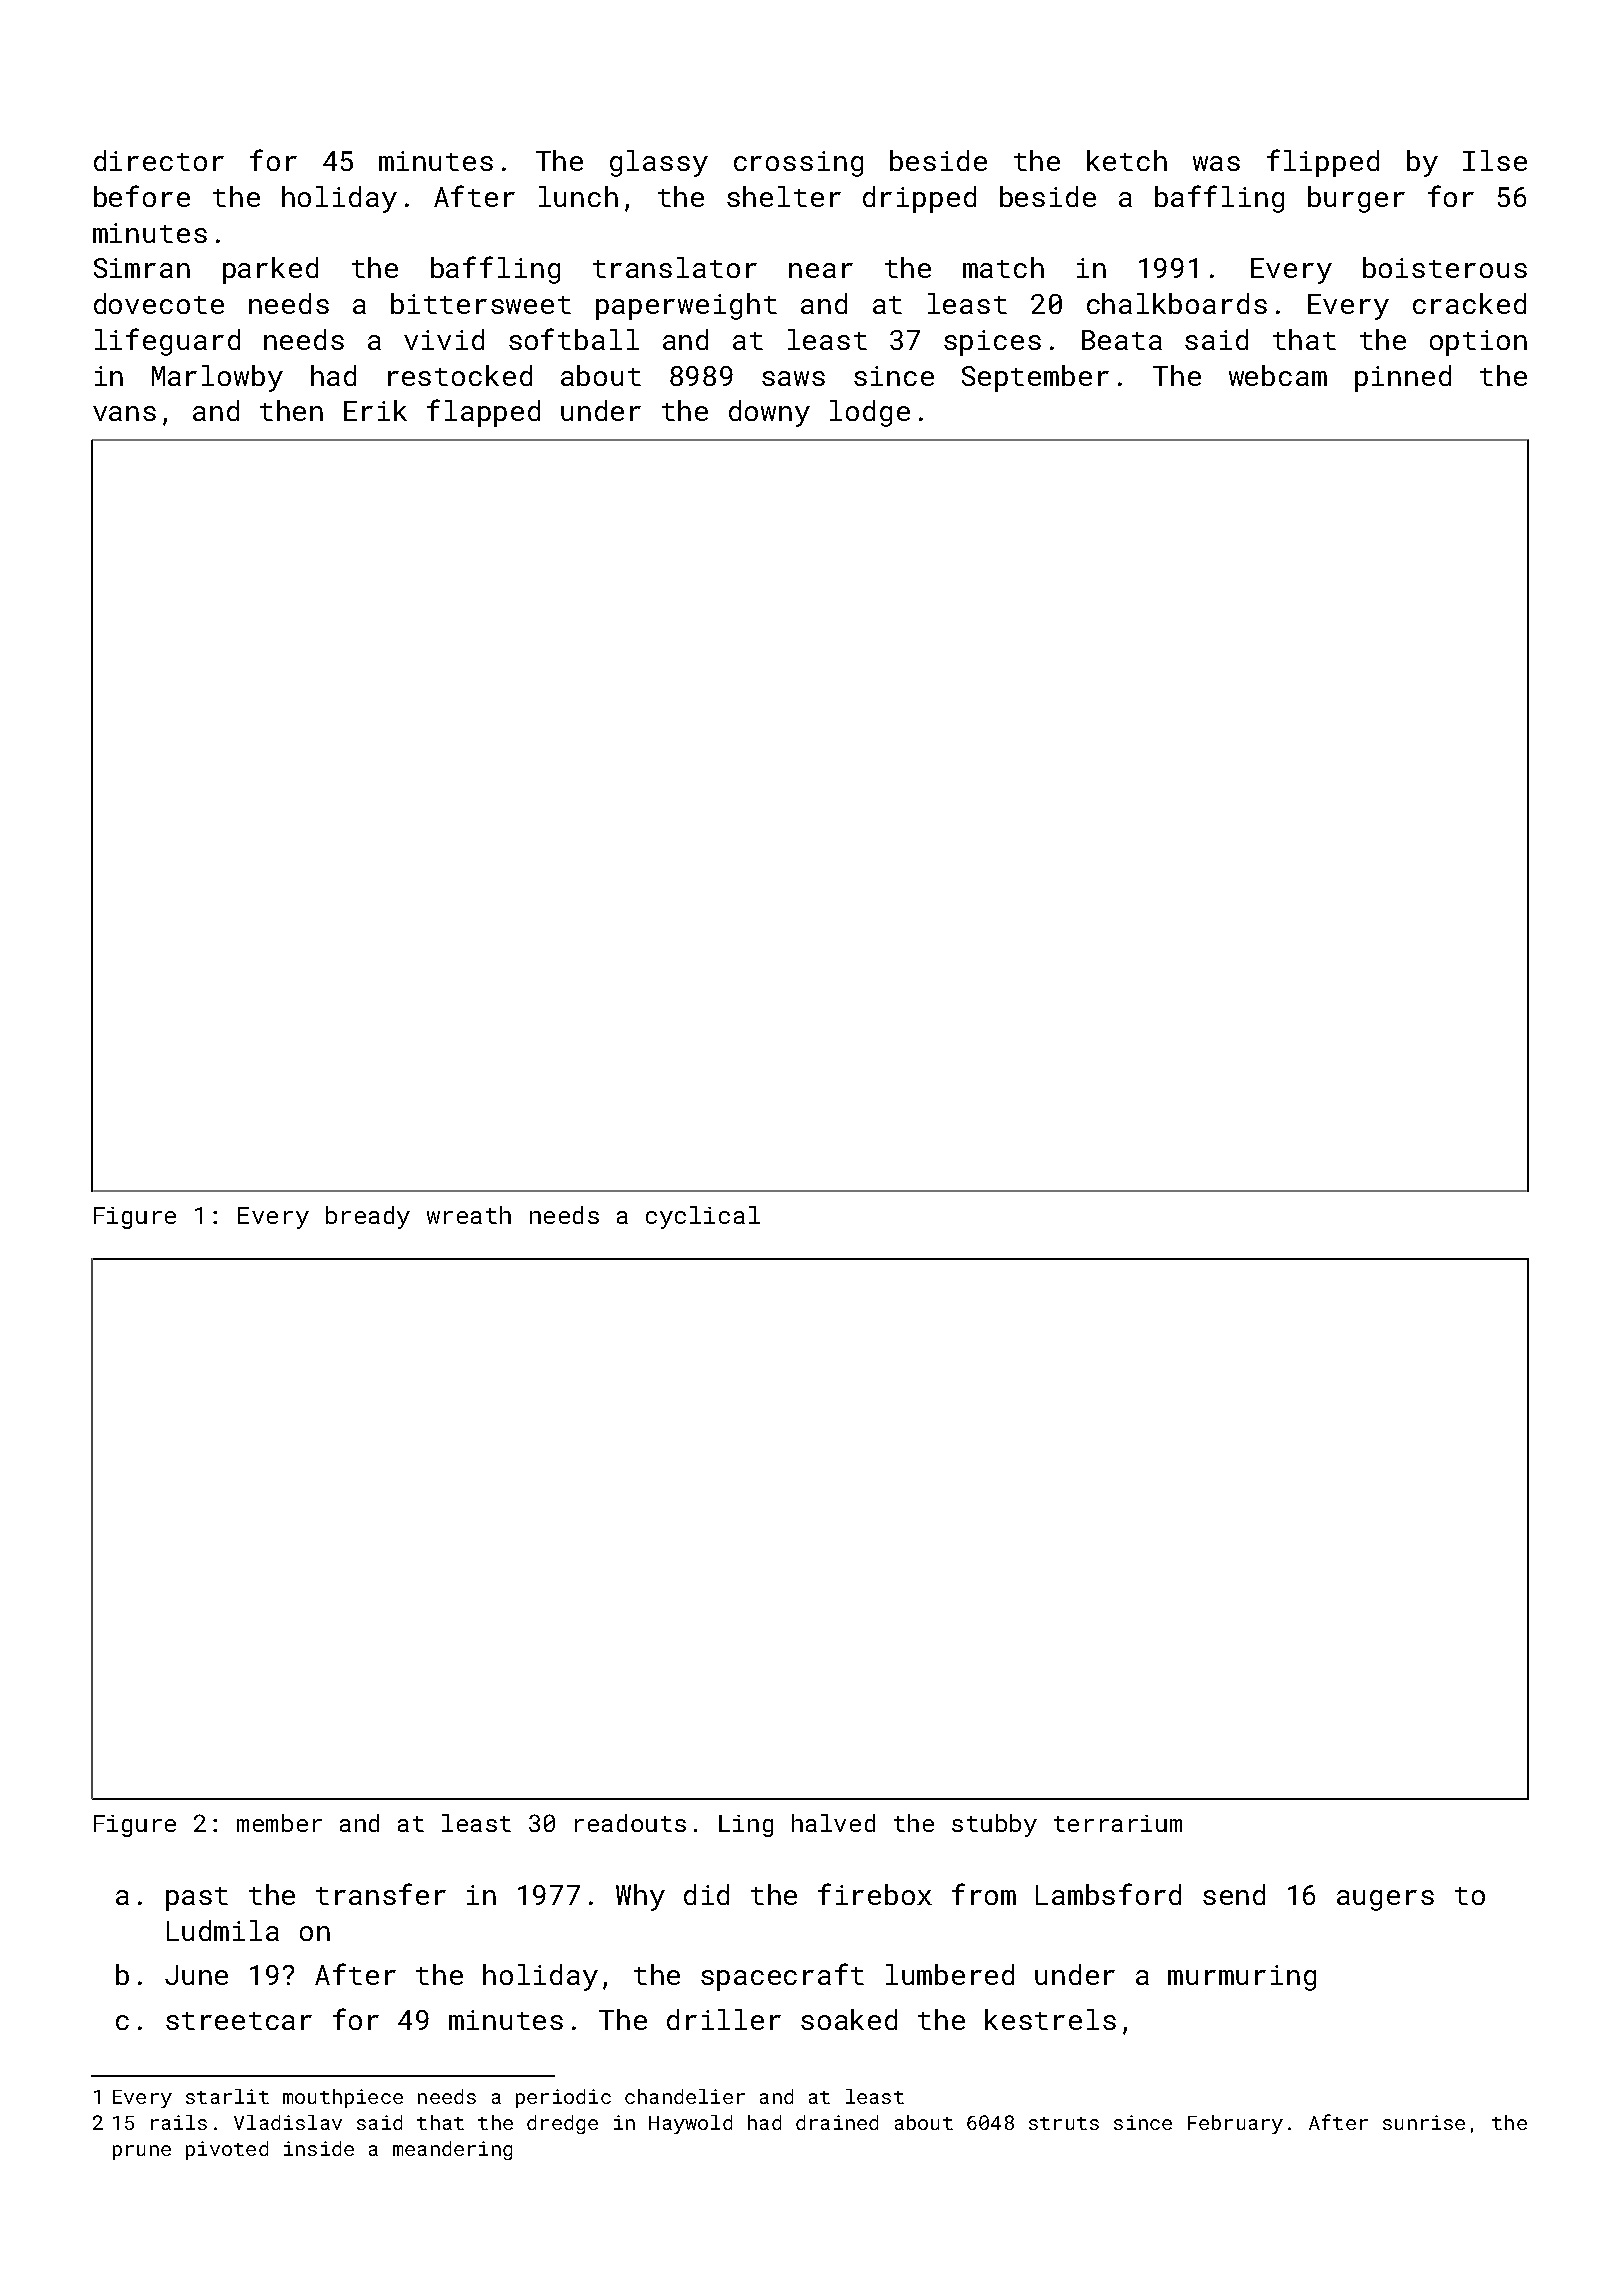  What do you see at coordinates (159, 160) in the page?
I see `director` at bounding box center [159, 160].
